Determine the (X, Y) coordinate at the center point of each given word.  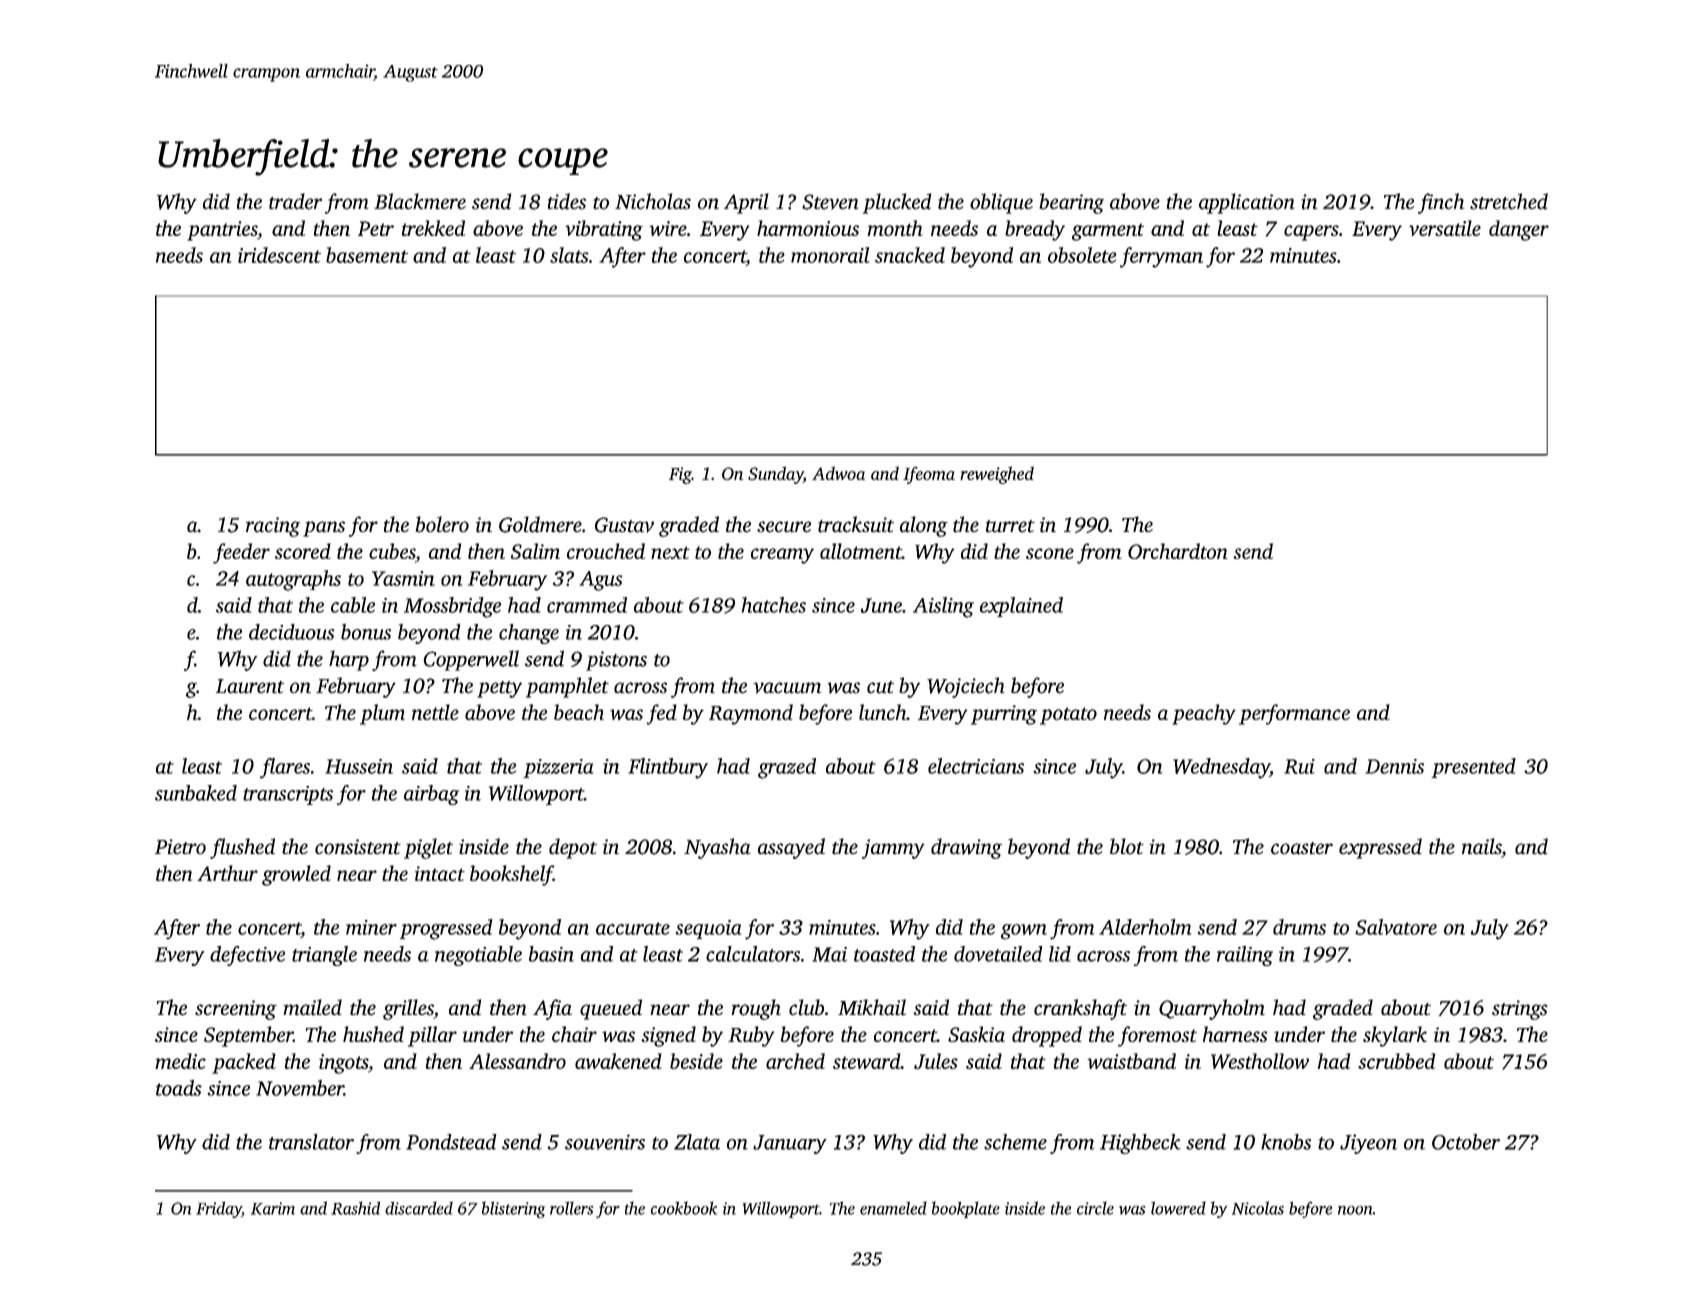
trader (295, 201)
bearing (1071, 203)
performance (1294, 714)
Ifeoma (929, 475)
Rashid (355, 1208)
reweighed (997, 475)
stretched (1509, 201)
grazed (787, 768)
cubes (392, 552)
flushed (242, 848)
